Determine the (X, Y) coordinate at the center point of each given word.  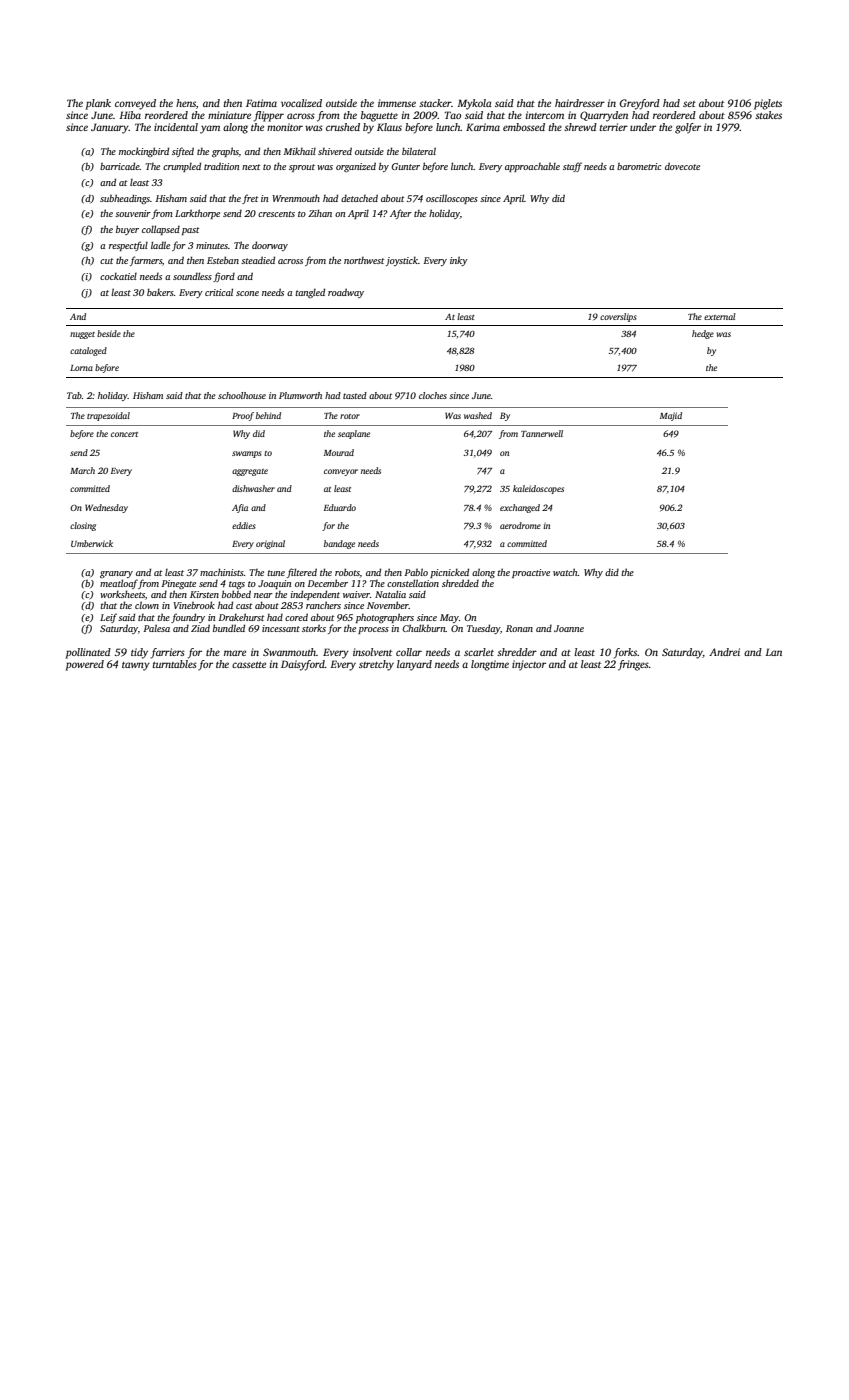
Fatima (261, 103)
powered (84, 665)
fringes (633, 665)
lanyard (414, 665)
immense (397, 103)
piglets (768, 104)
